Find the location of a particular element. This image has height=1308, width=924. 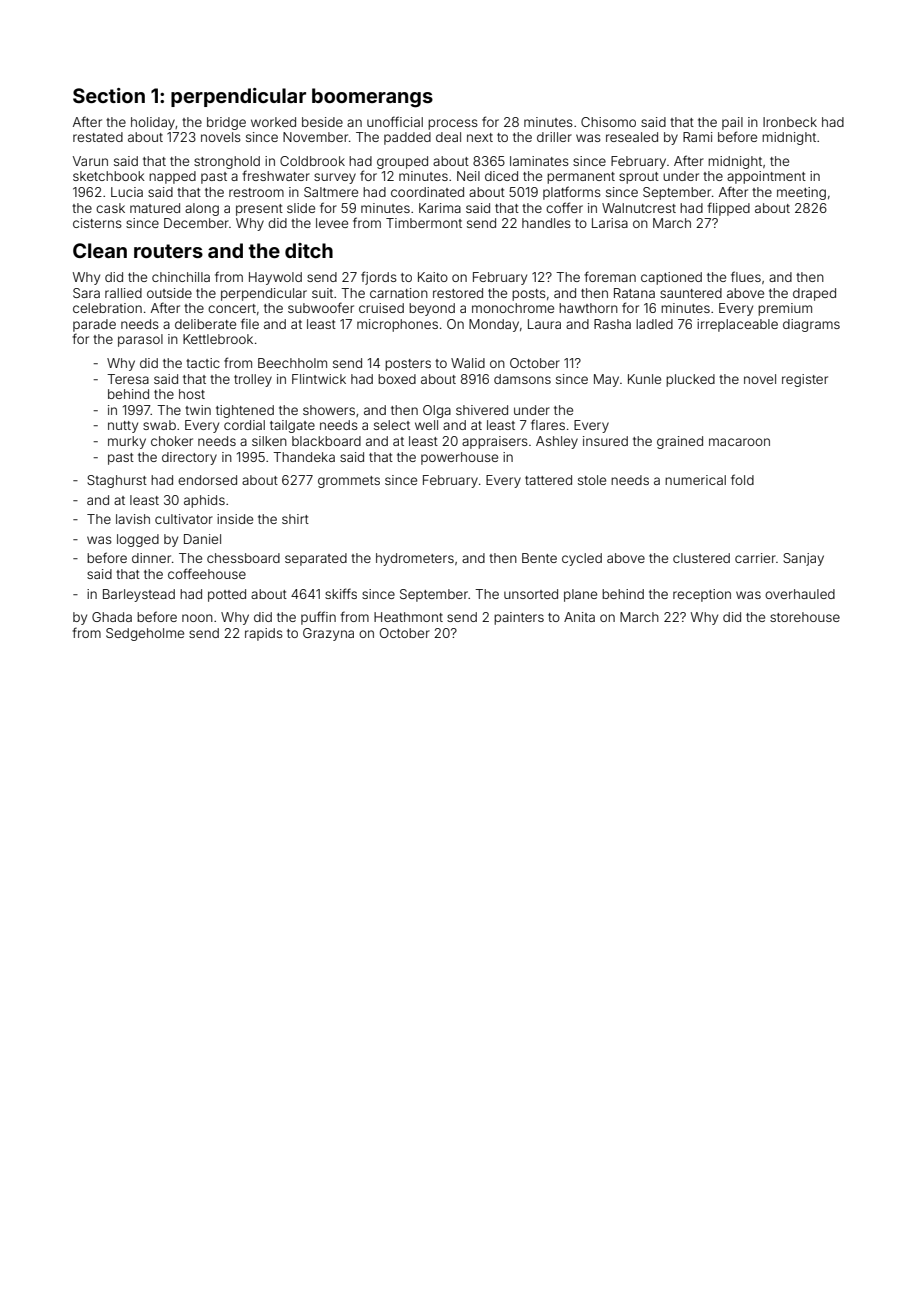

irreplaceable is located at coordinates (737, 325).
